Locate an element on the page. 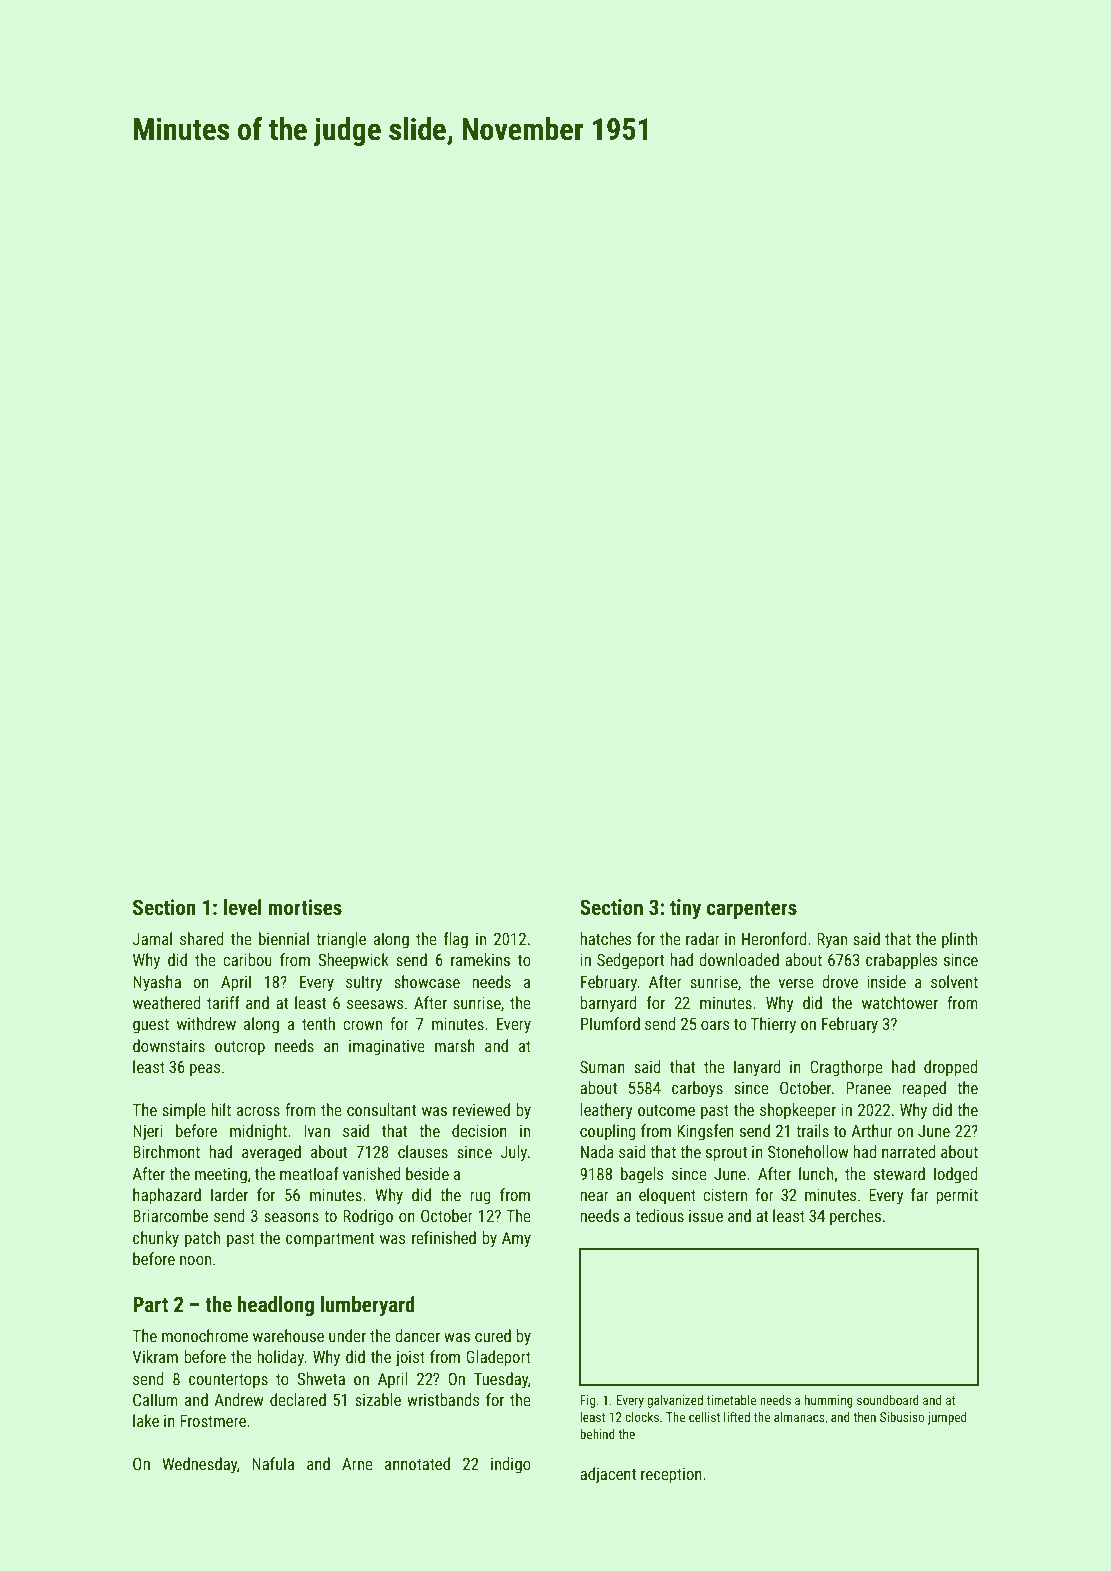 The width and height of the page is (1111, 1571). carboys is located at coordinates (697, 1089).
